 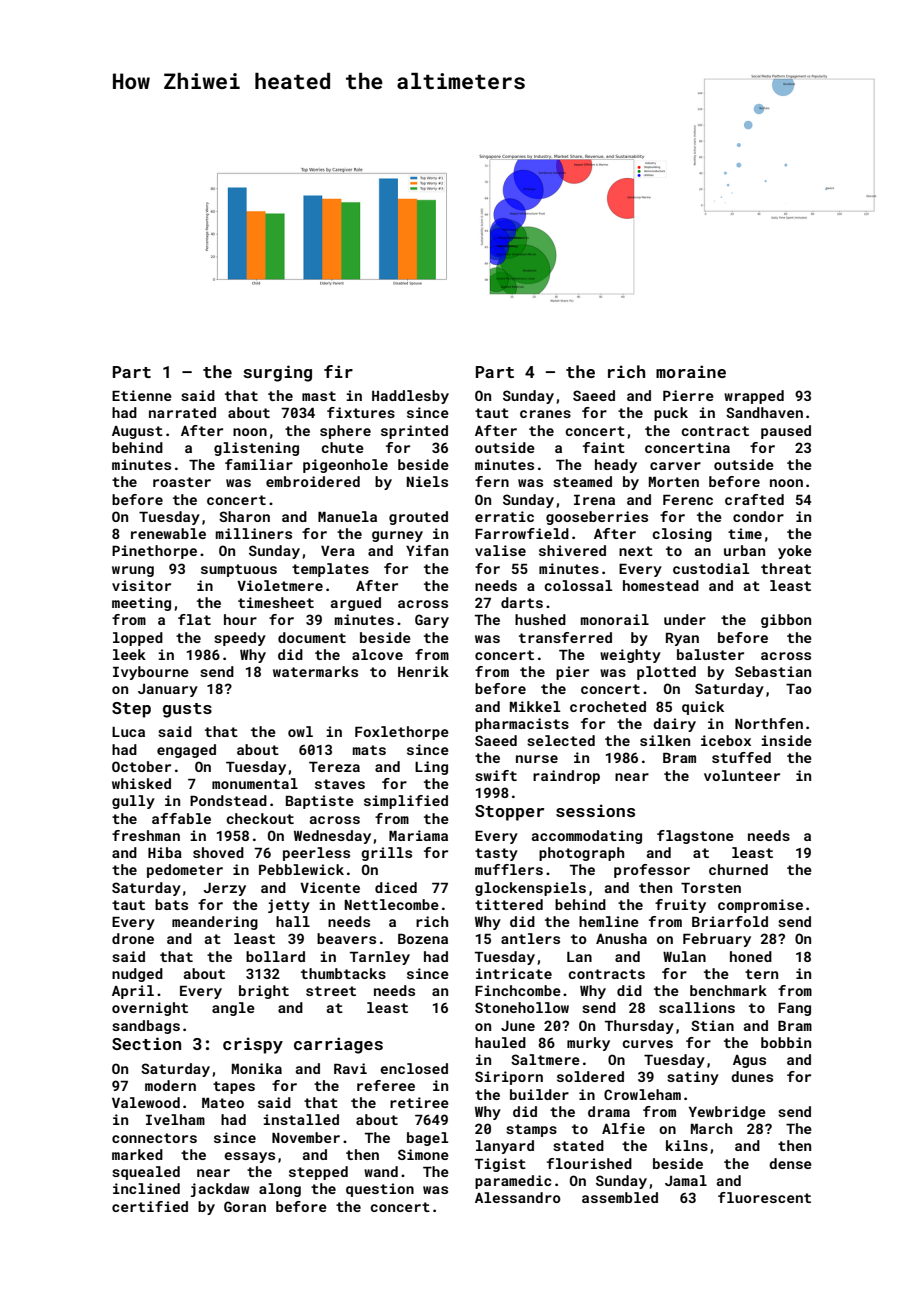 I want to click on hauled, so click(x=500, y=1042).
